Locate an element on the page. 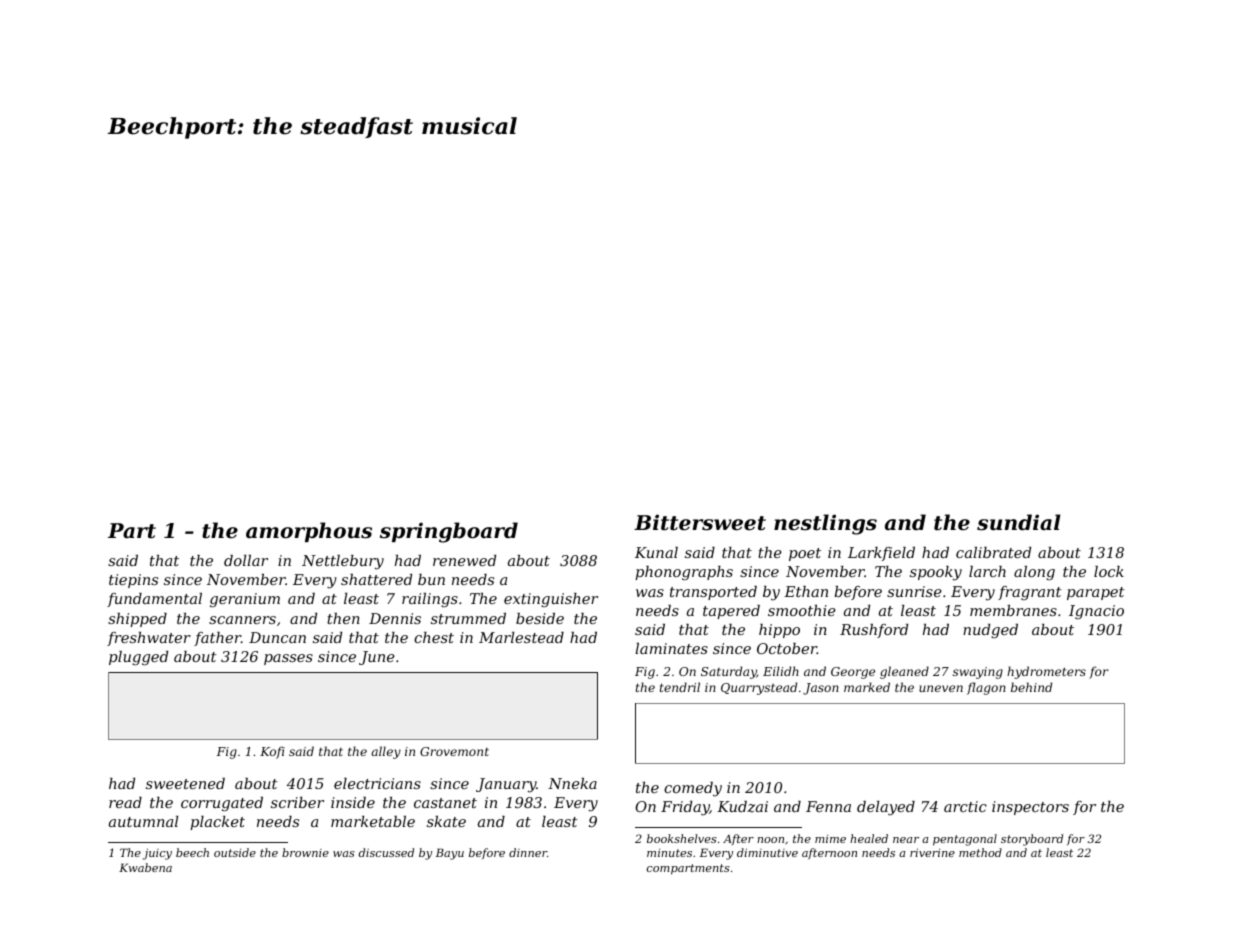 This image has width=1233, height=952. dinner is located at coordinates (528, 852).
